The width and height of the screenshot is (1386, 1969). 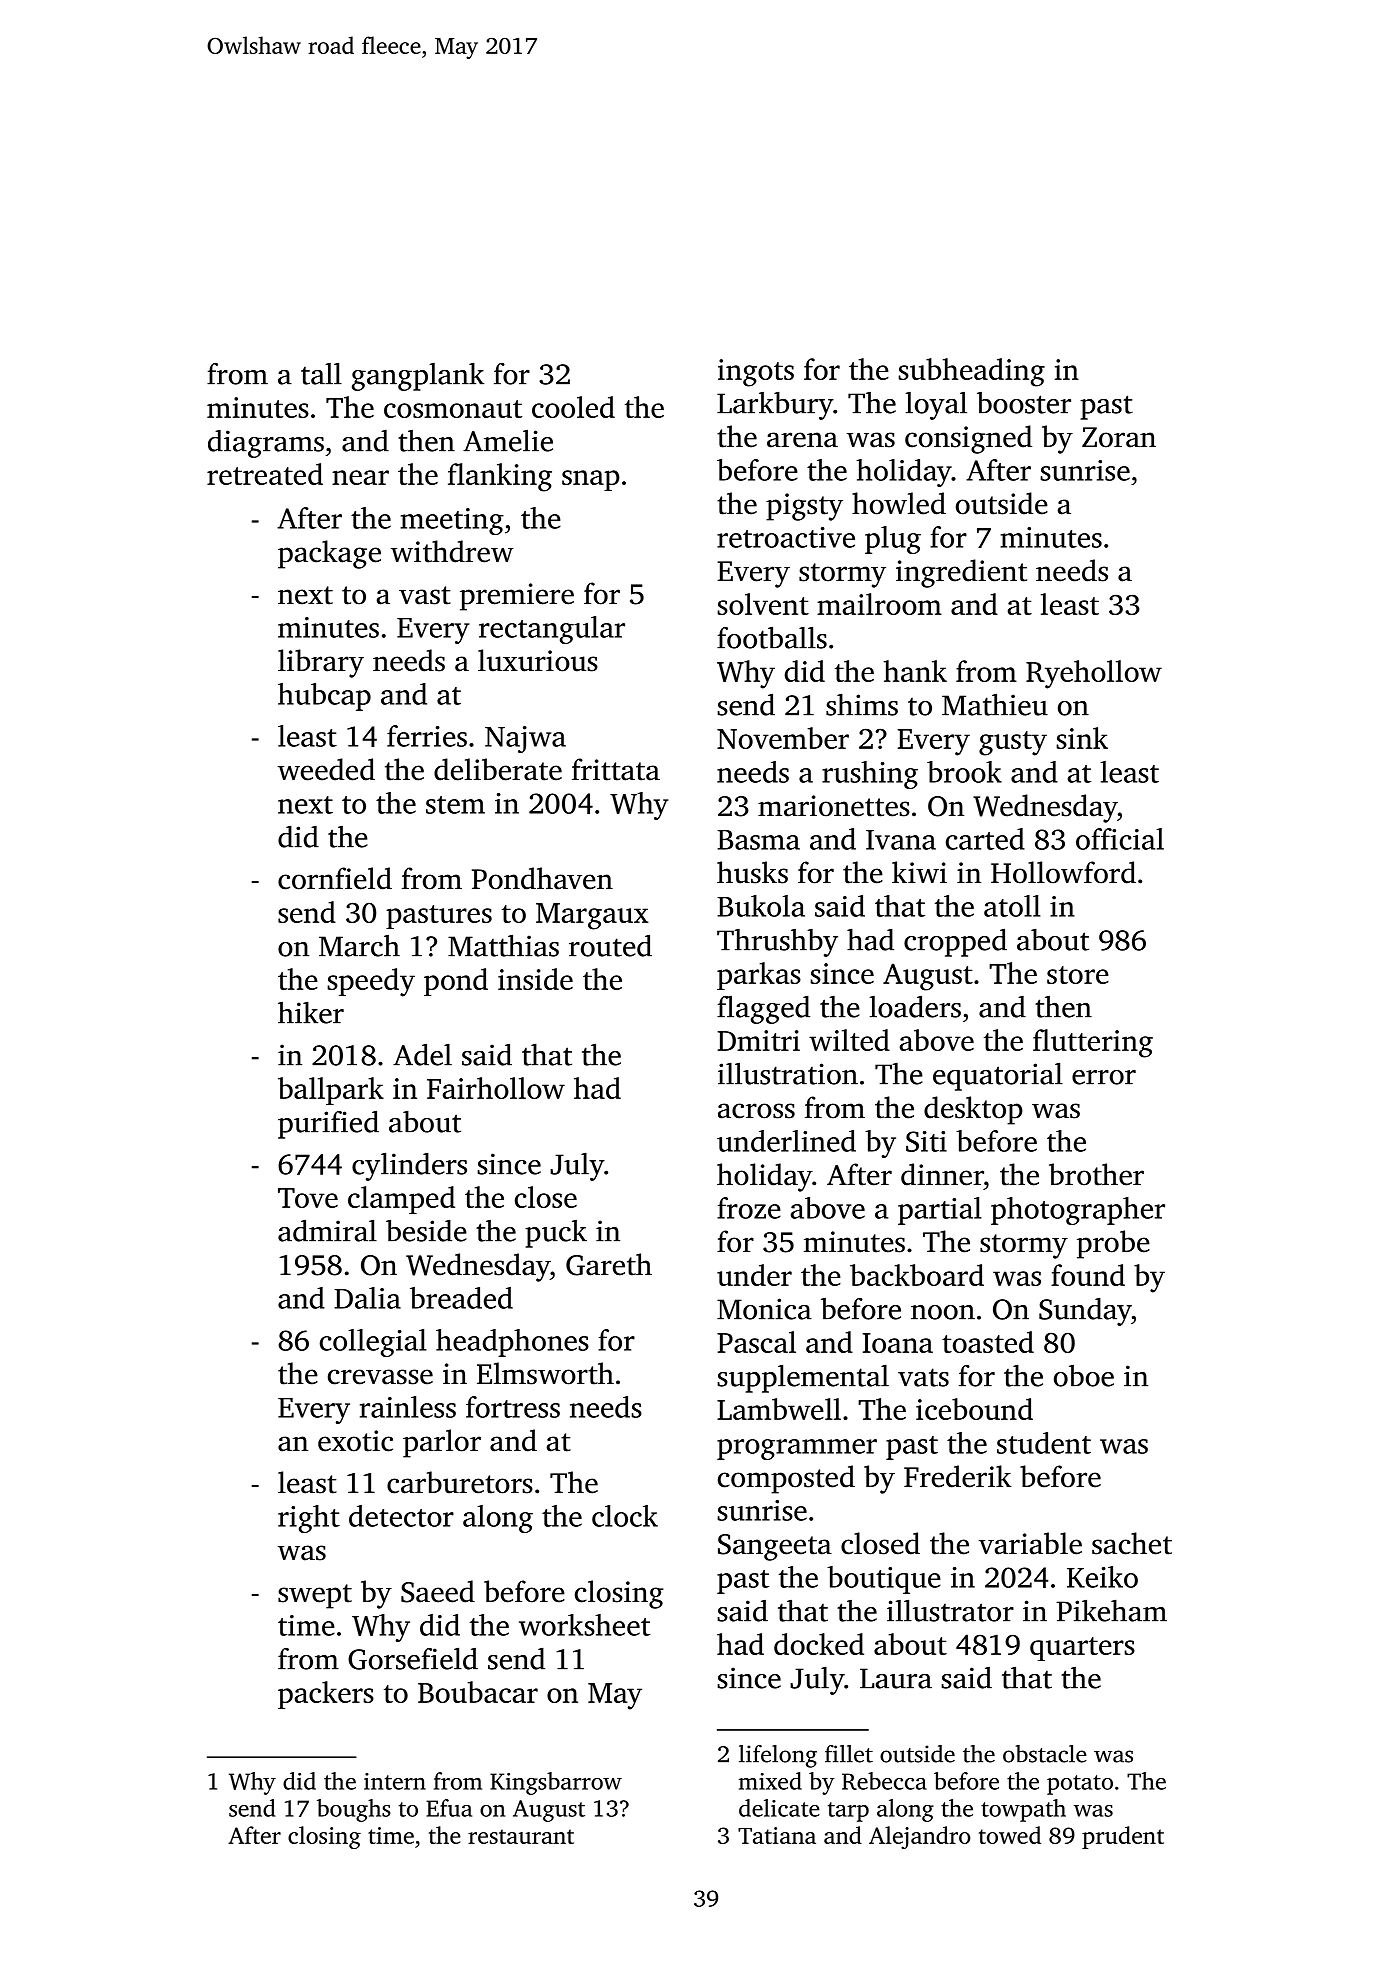 I want to click on arena, so click(x=802, y=440).
